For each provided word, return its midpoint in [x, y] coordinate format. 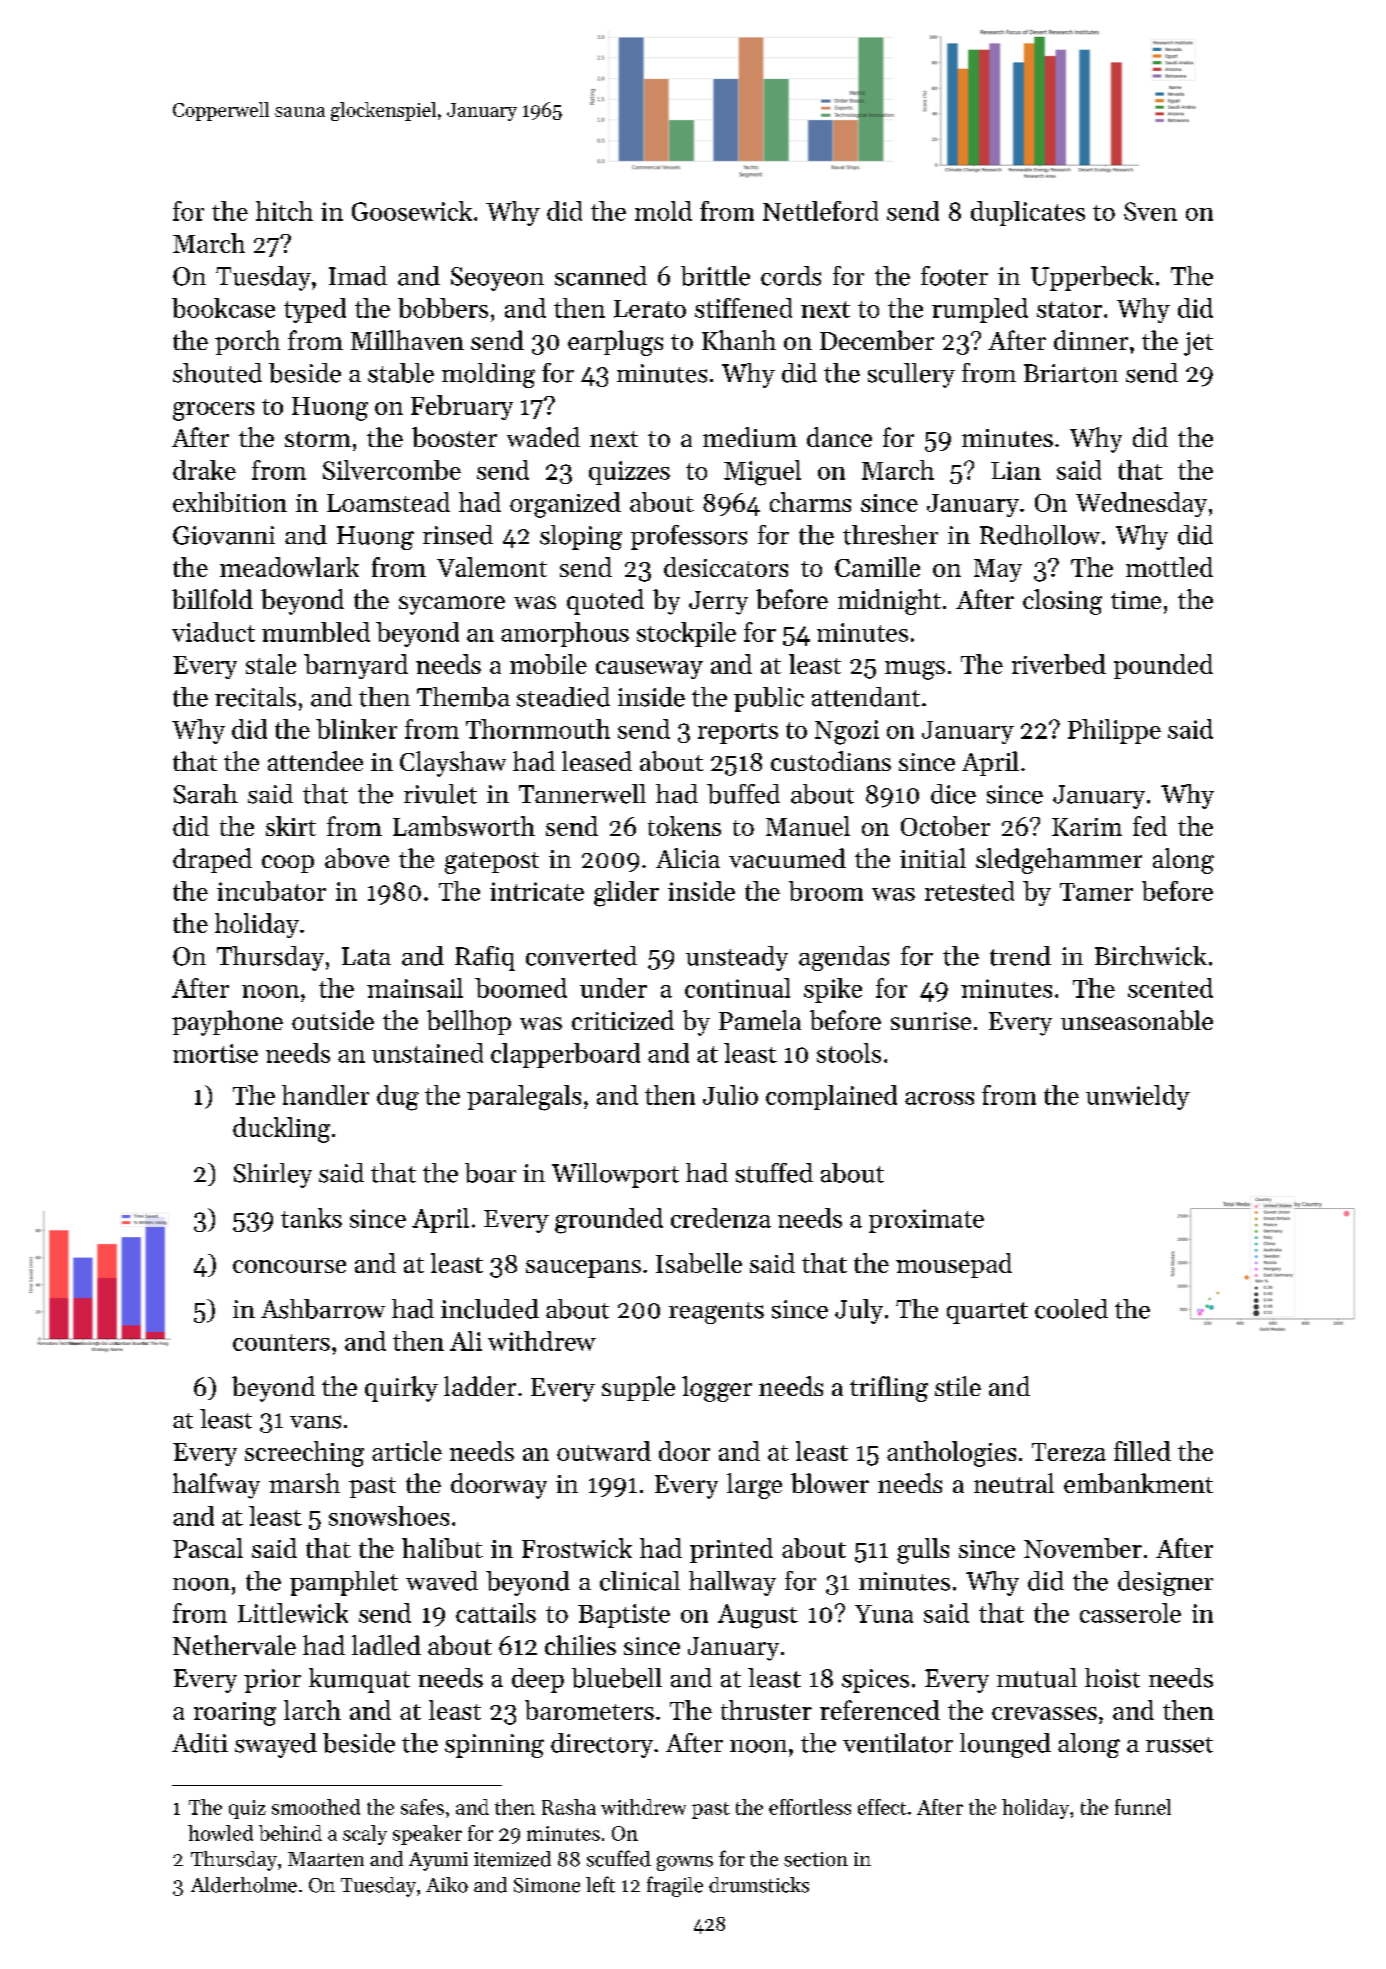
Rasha [569, 1807]
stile [958, 1386]
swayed [276, 1745]
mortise [215, 1053]
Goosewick [412, 211]
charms [810, 502]
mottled [1169, 567]
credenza [721, 1218]
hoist [1112, 1678]
